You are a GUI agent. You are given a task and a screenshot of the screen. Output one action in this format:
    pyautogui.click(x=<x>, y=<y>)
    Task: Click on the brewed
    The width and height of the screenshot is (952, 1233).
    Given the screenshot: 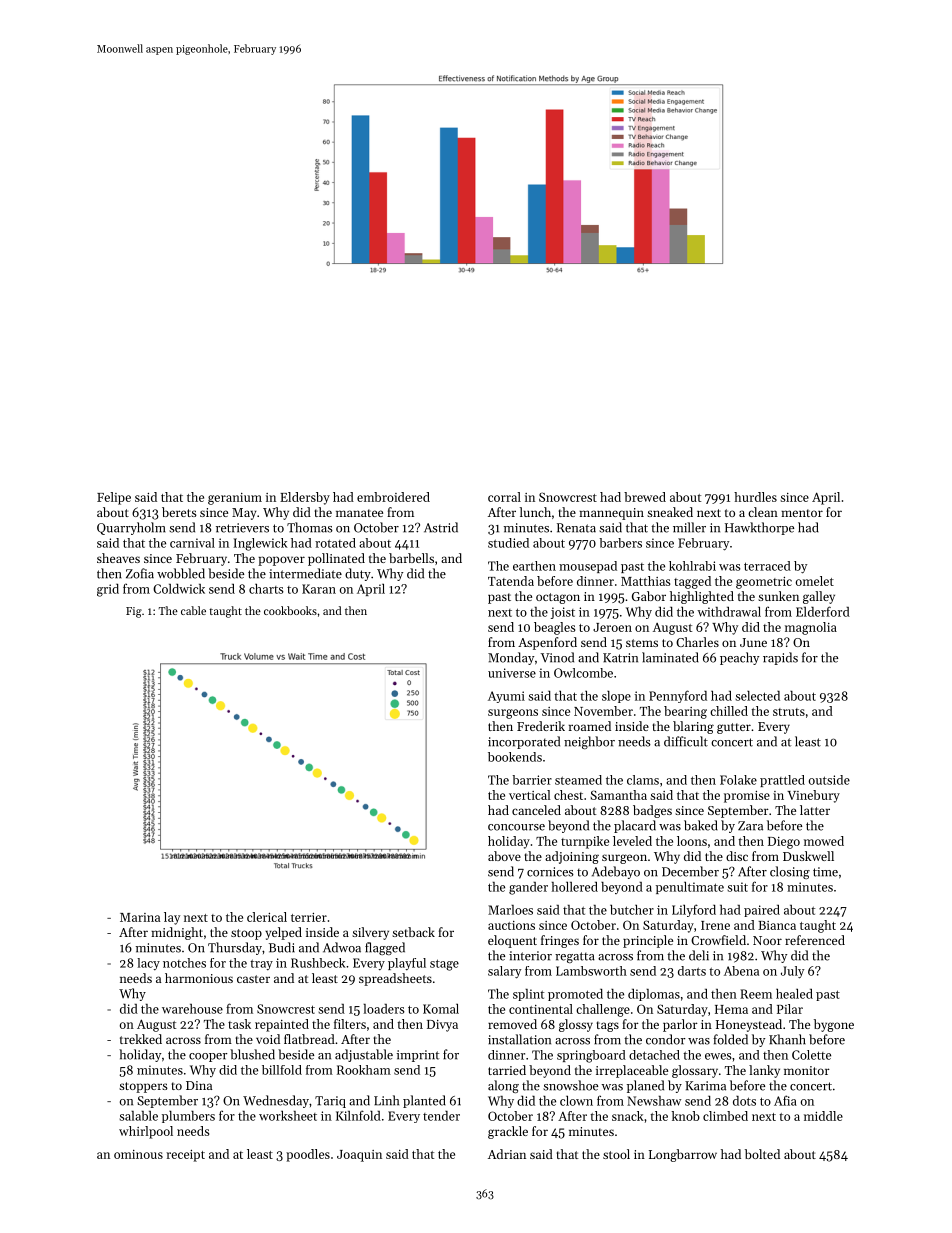 What is the action you would take?
    pyautogui.click(x=645, y=497)
